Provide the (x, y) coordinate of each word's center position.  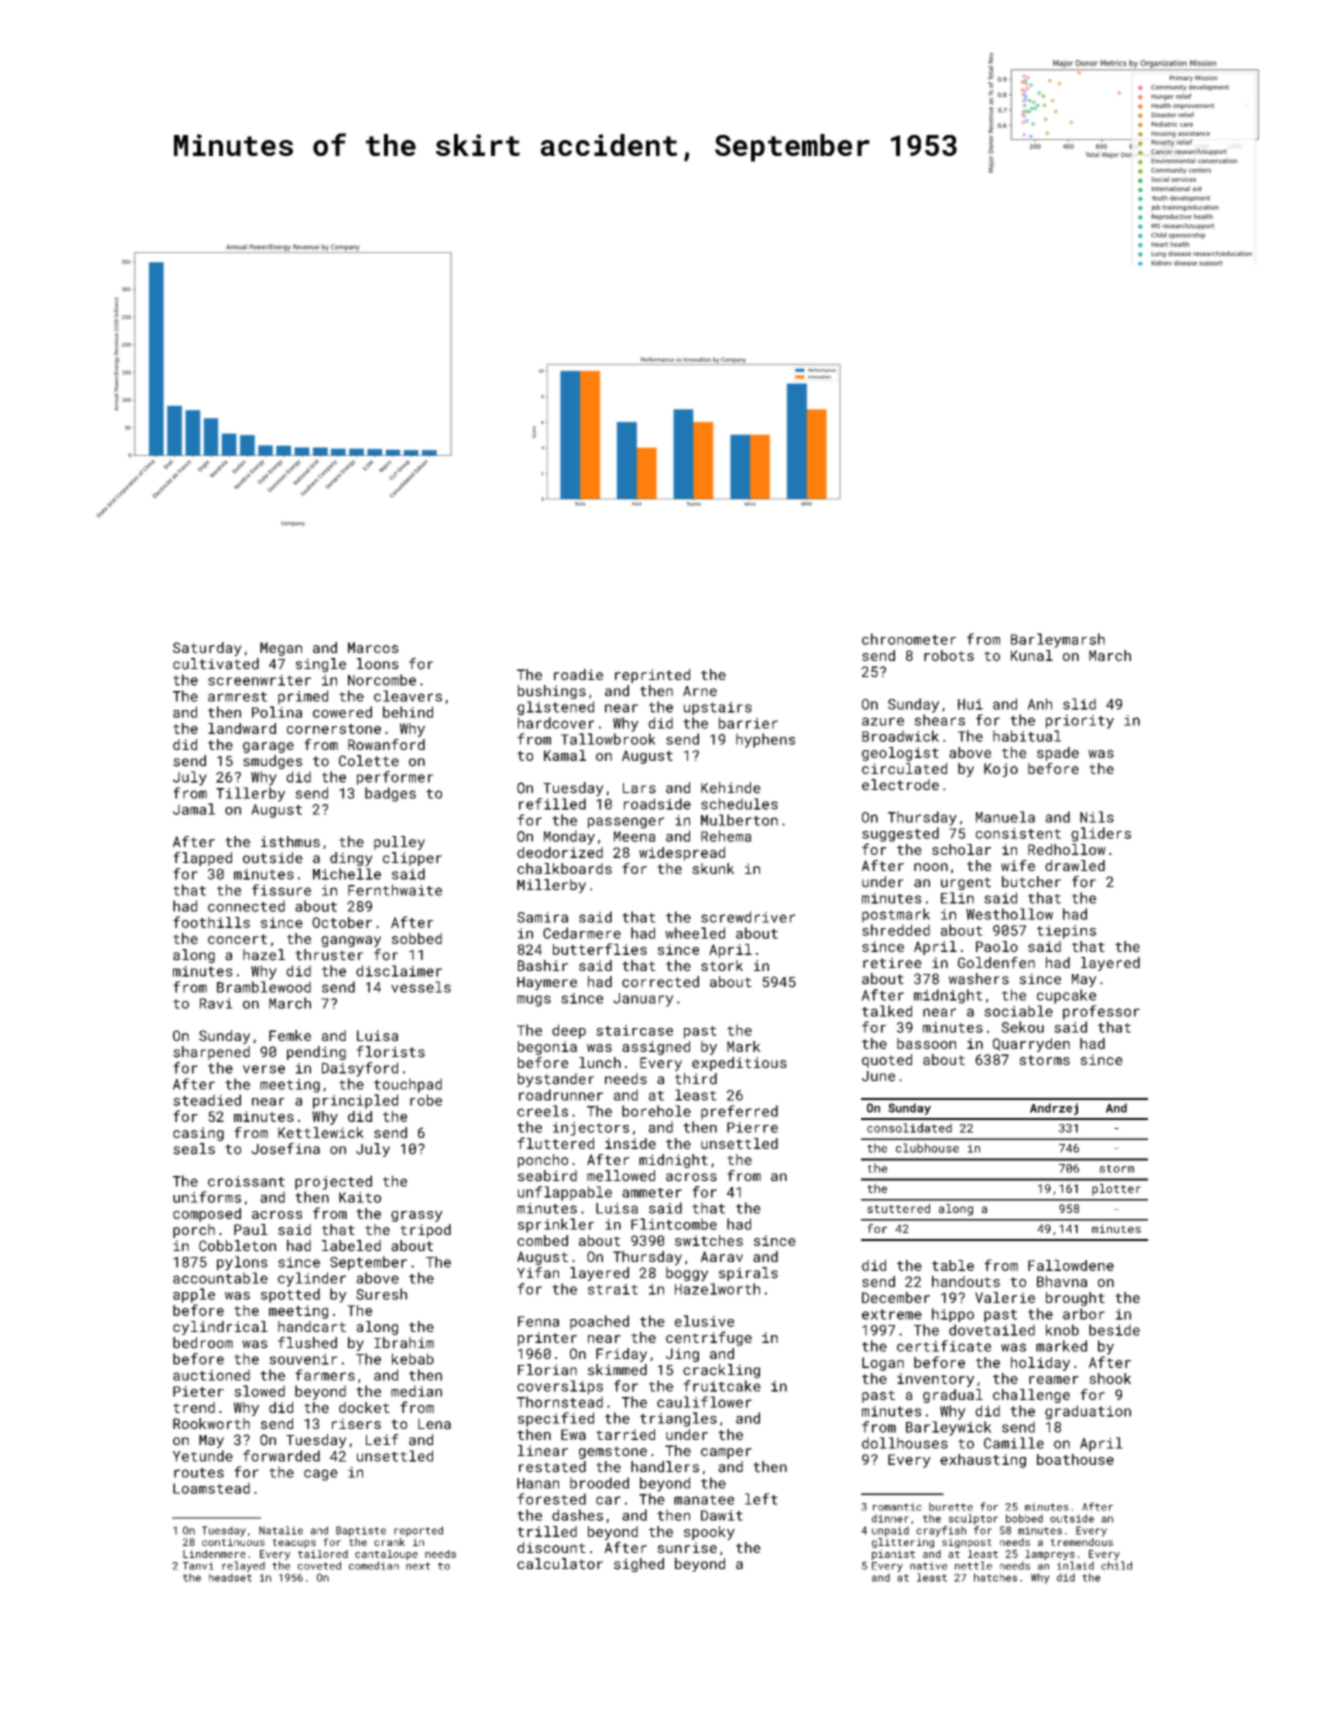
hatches (995, 1577)
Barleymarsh (1058, 640)
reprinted (652, 676)
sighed (639, 1565)
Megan (281, 649)
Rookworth (211, 1423)
